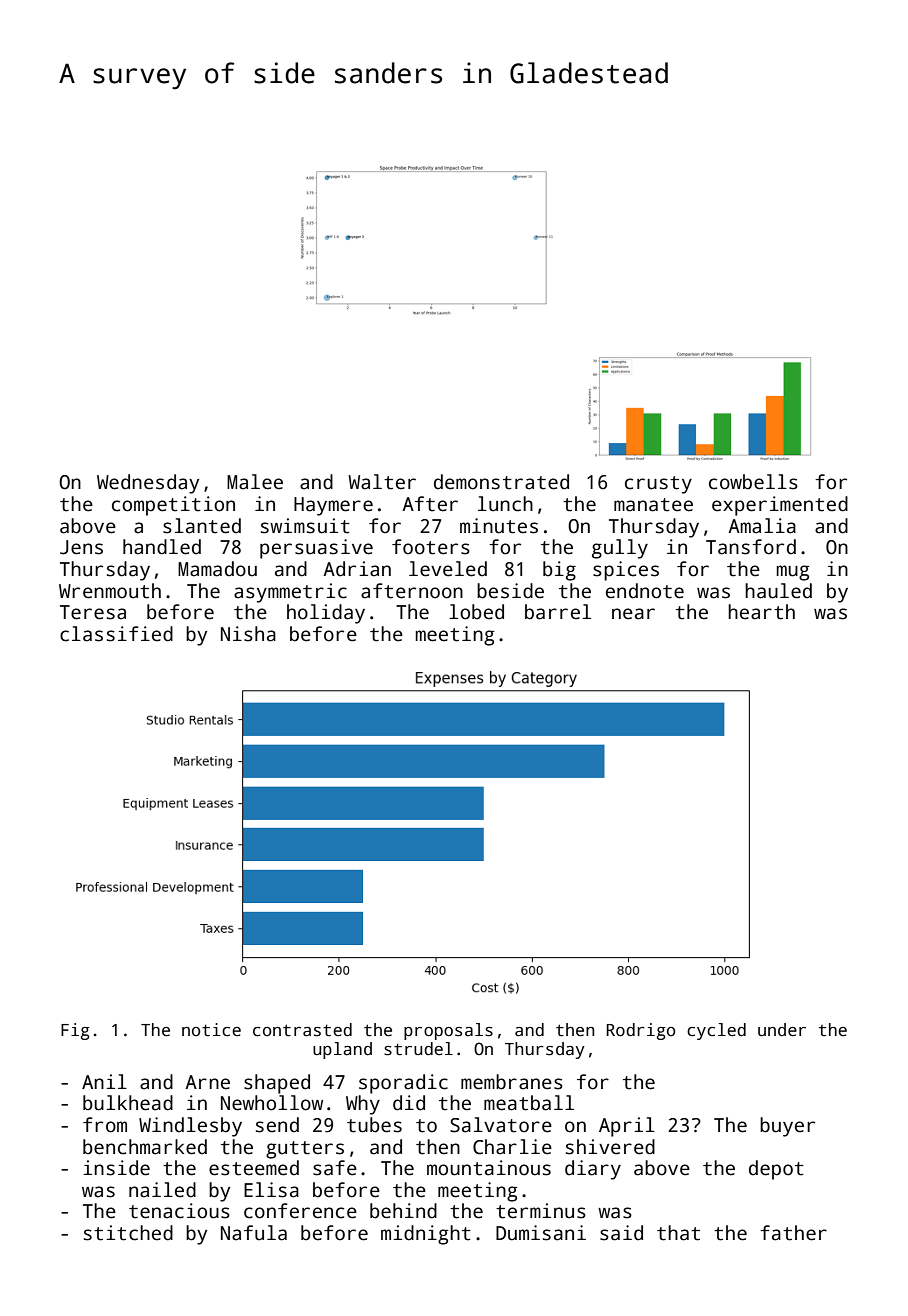 This image has height=1316, width=908. Describe the element at coordinates (762, 526) in the image. I see `Amalia` at that location.
